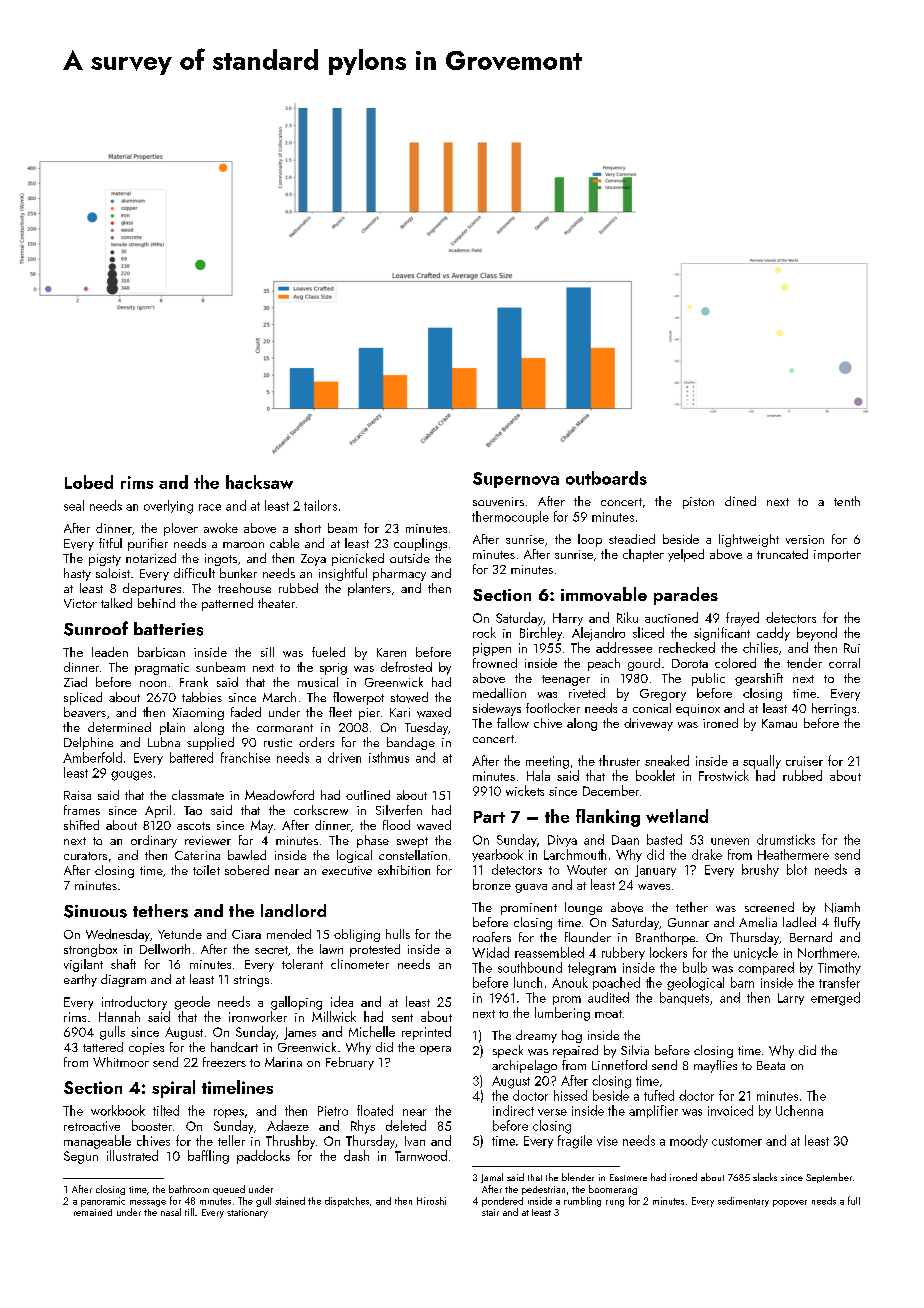 This screenshot has width=924, height=1308. Describe the element at coordinates (375, 1110) in the screenshot. I see `floated` at that location.
